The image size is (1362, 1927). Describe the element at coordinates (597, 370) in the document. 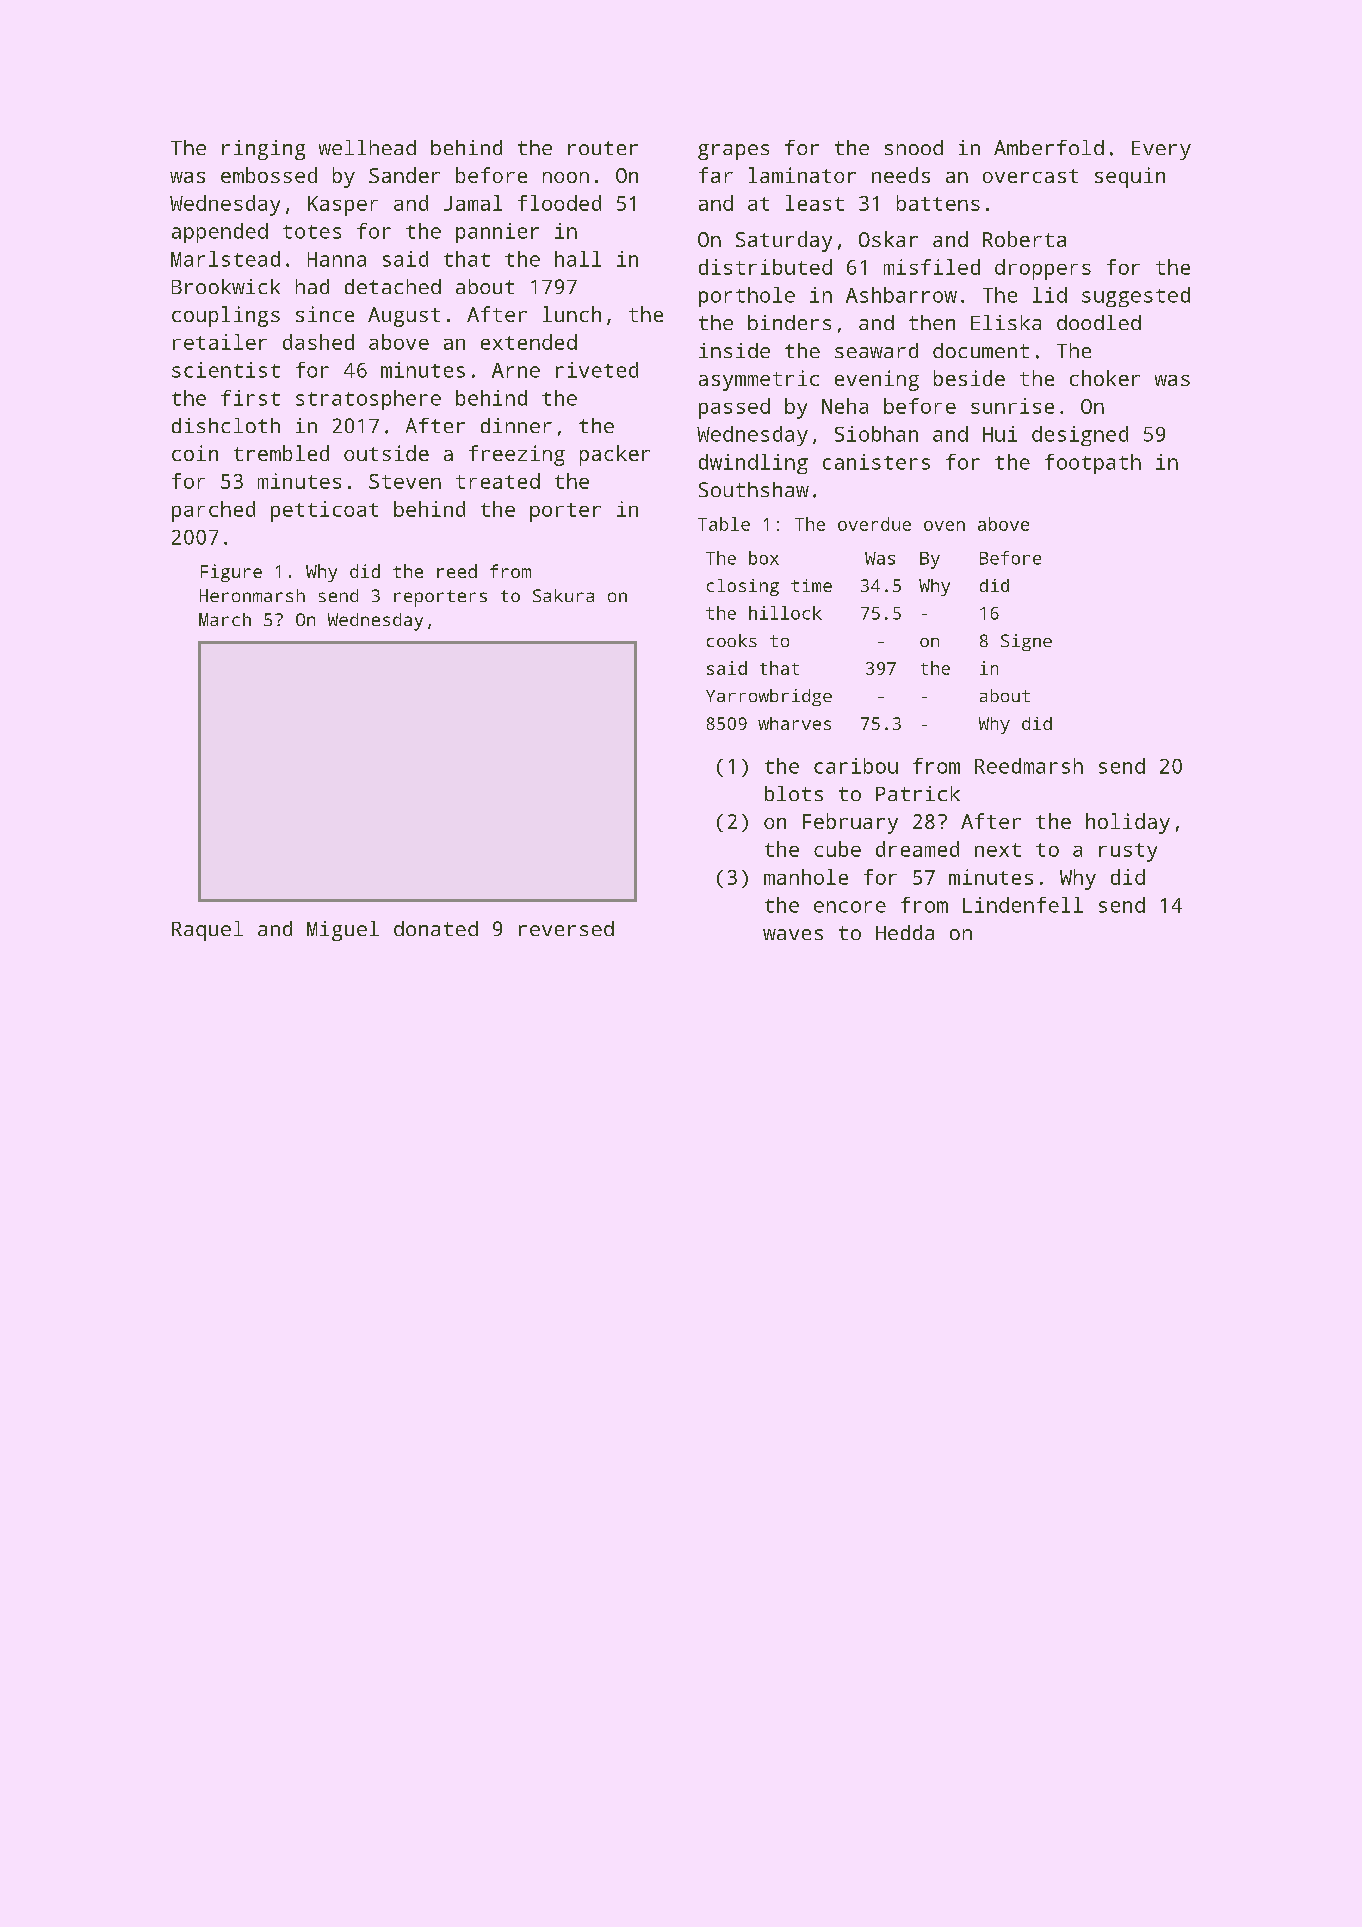

I see `riveted` at that location.
